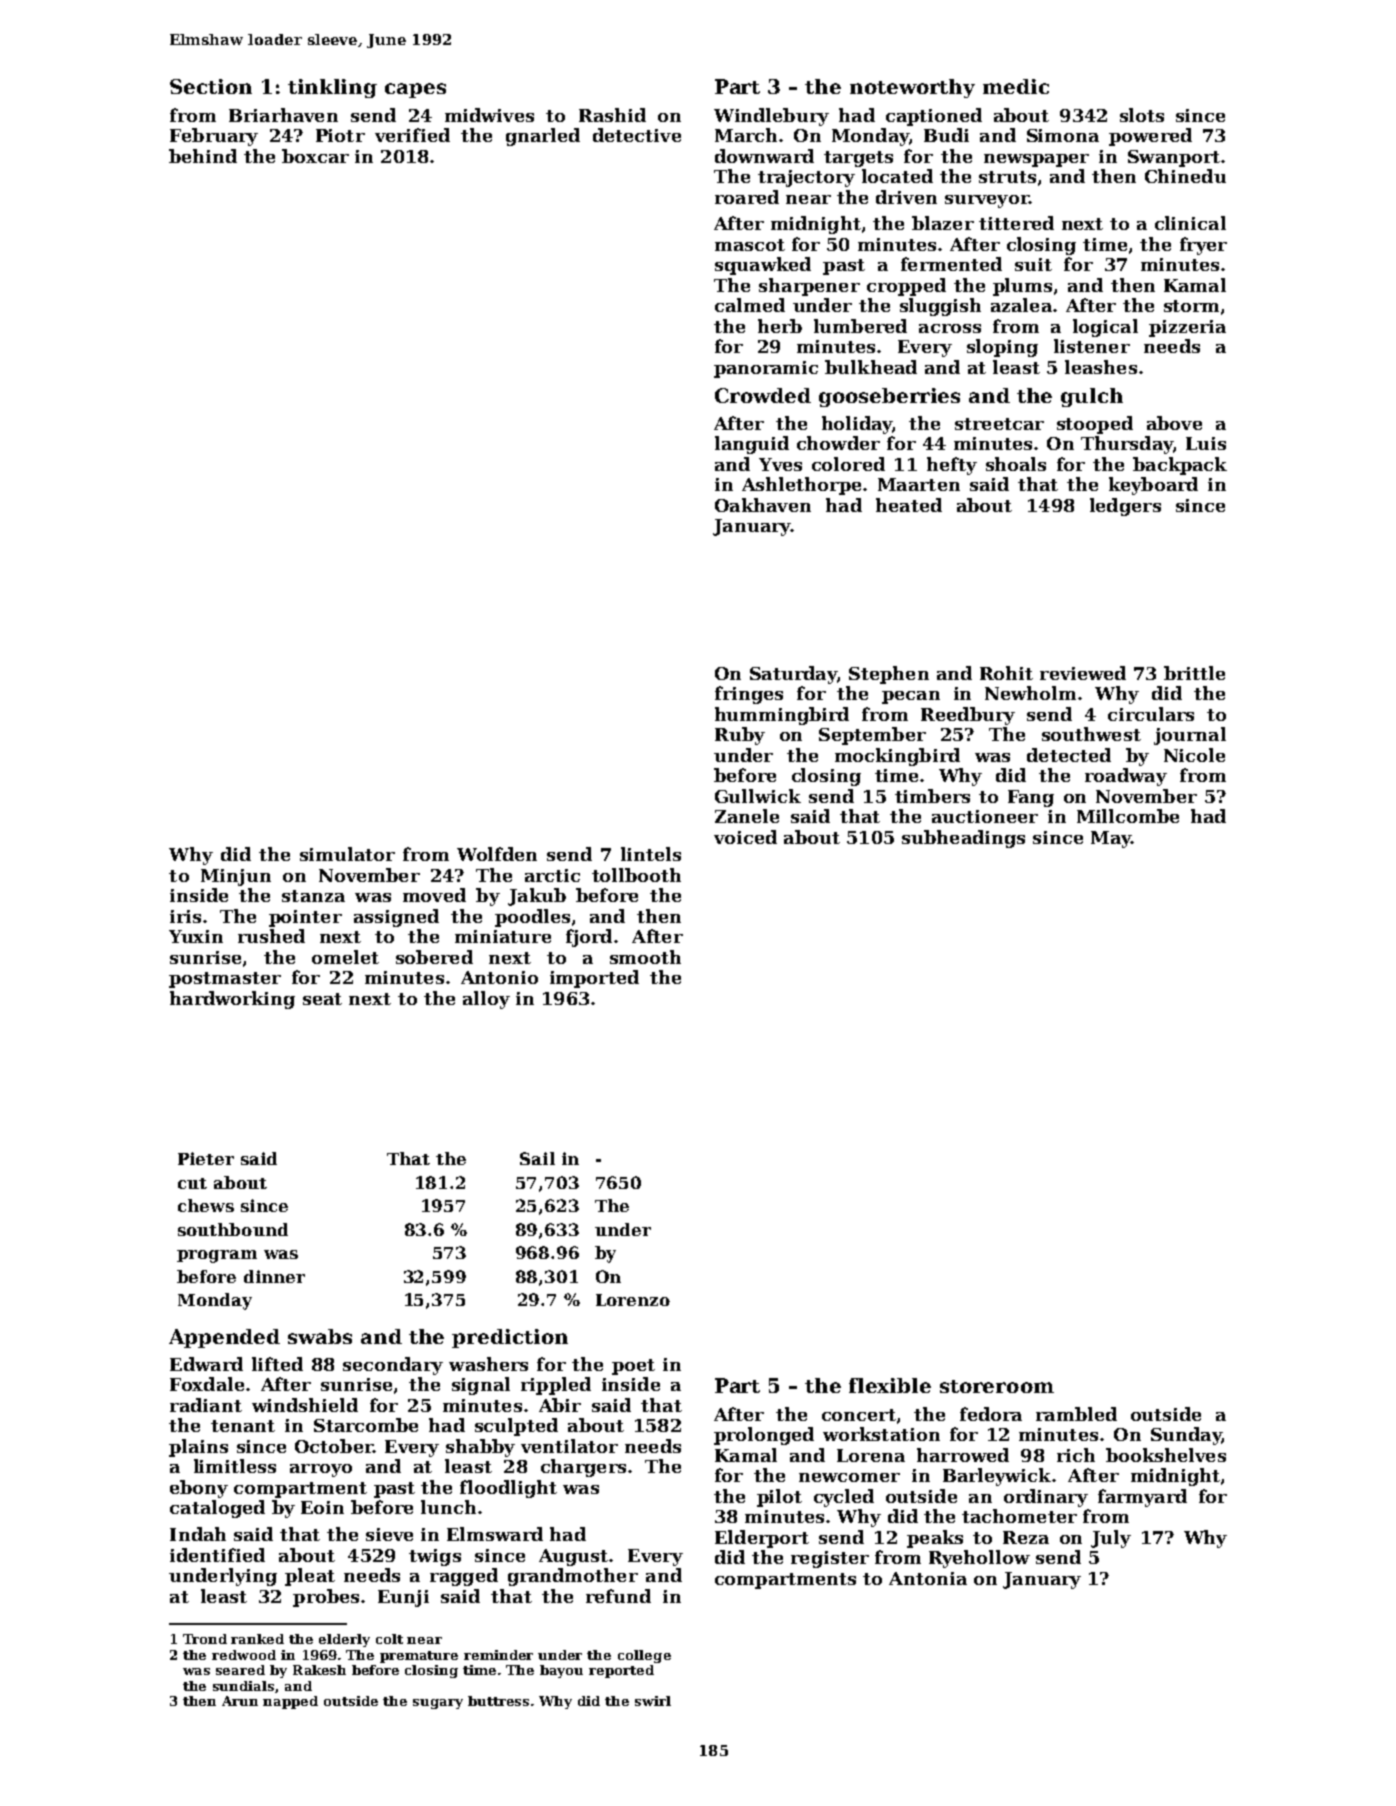 This page has height=1806, width=1396. What do you see at coordinates (1030, 693) in the page?
I see `Newholm` at bounding box center [1030, 693].
